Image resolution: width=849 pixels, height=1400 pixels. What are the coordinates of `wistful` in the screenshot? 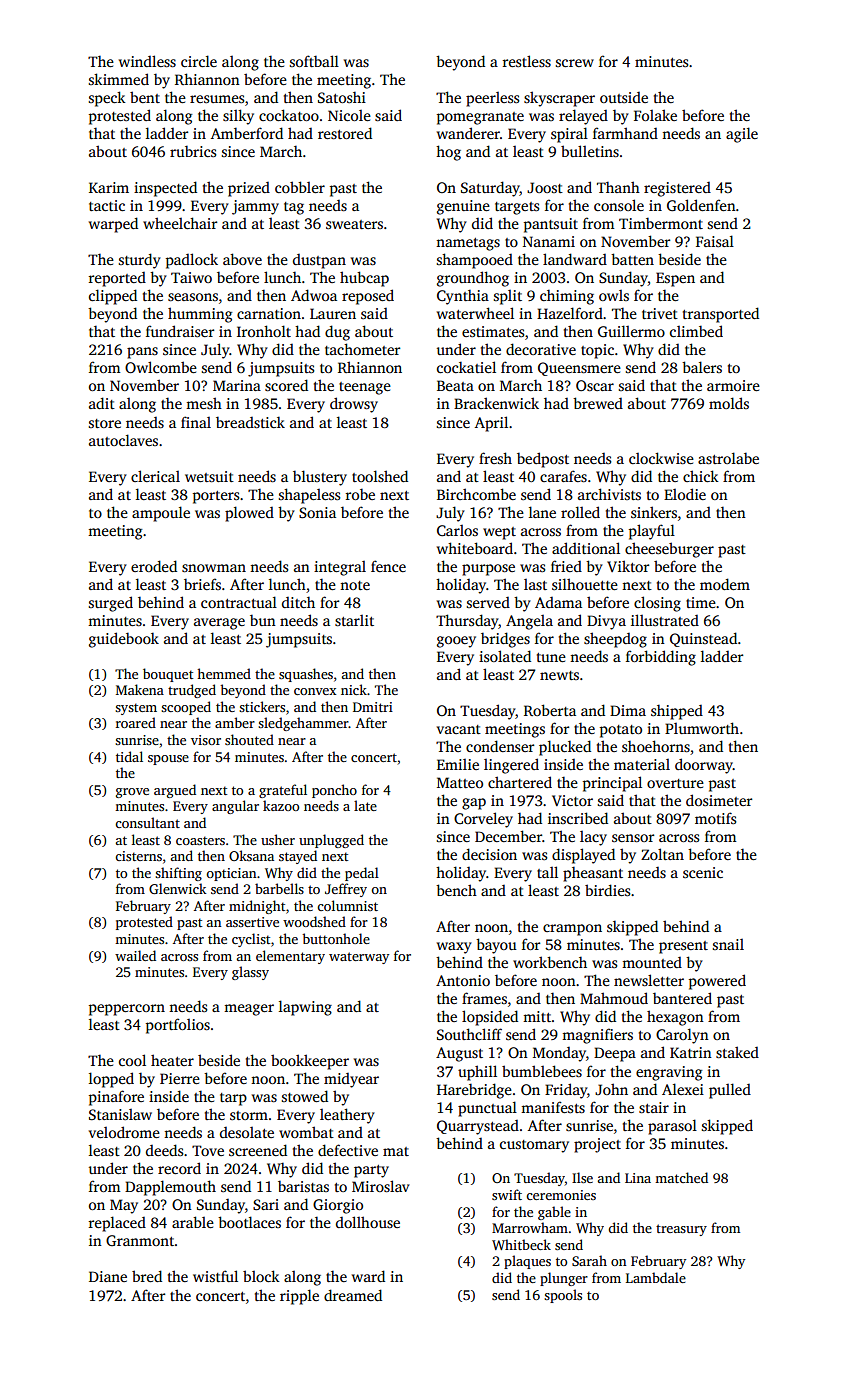 It's located at (215, 1276).
